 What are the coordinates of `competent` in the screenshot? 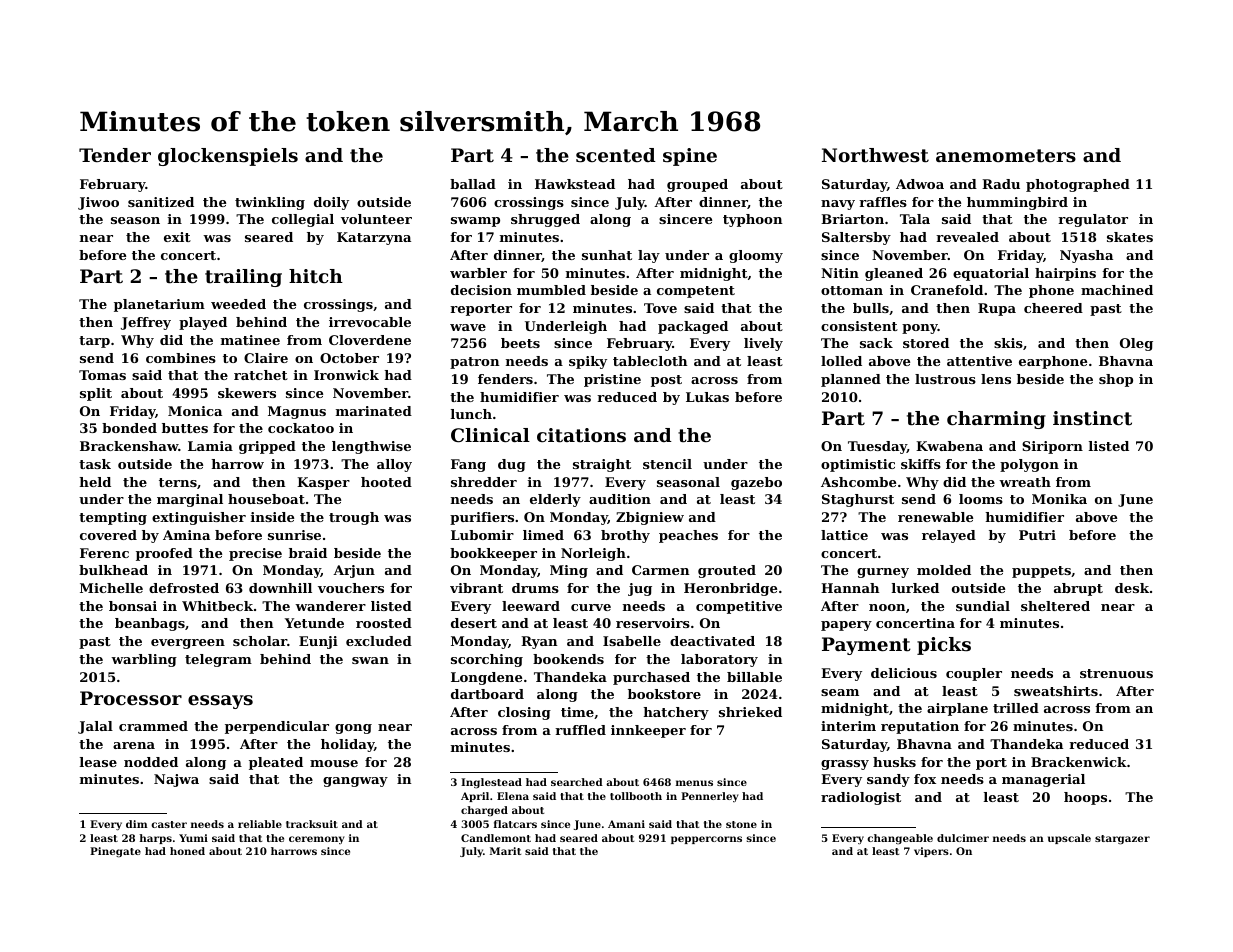 It's located at (696, 292).
